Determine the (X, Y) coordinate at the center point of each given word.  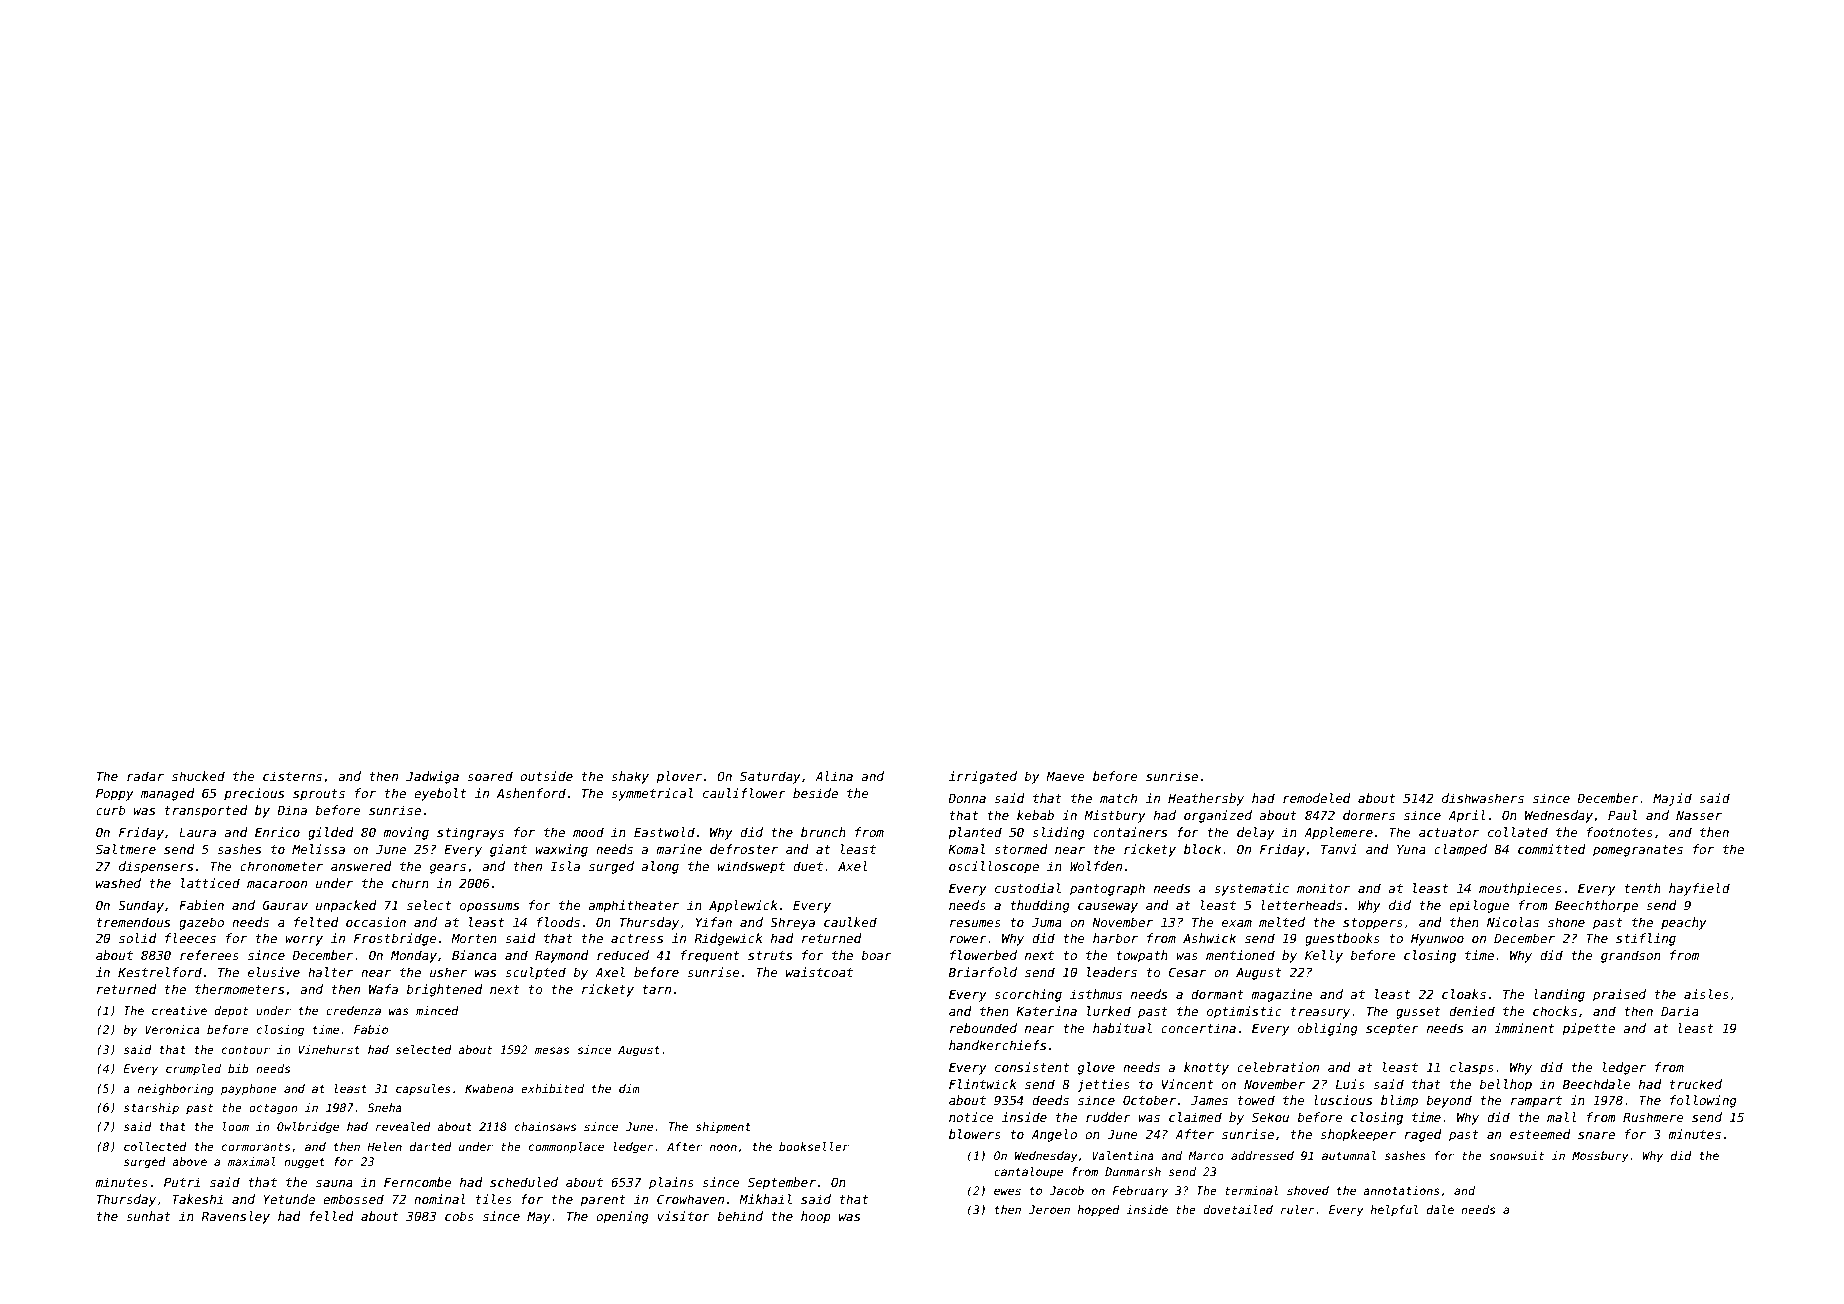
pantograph (1107, 889)
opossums (489, 908)
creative (179, 1010)
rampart (1536, 1102)
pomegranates (1638, 851)
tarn (656, 989)
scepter (1392, 1030)
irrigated (983, 777)
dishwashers (1483, 798)
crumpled (193, 1070)
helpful (1394, 1211)
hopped (1099, 1211)
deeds (1050, 1100)
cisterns (292, 776)
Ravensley (235, 1217)
